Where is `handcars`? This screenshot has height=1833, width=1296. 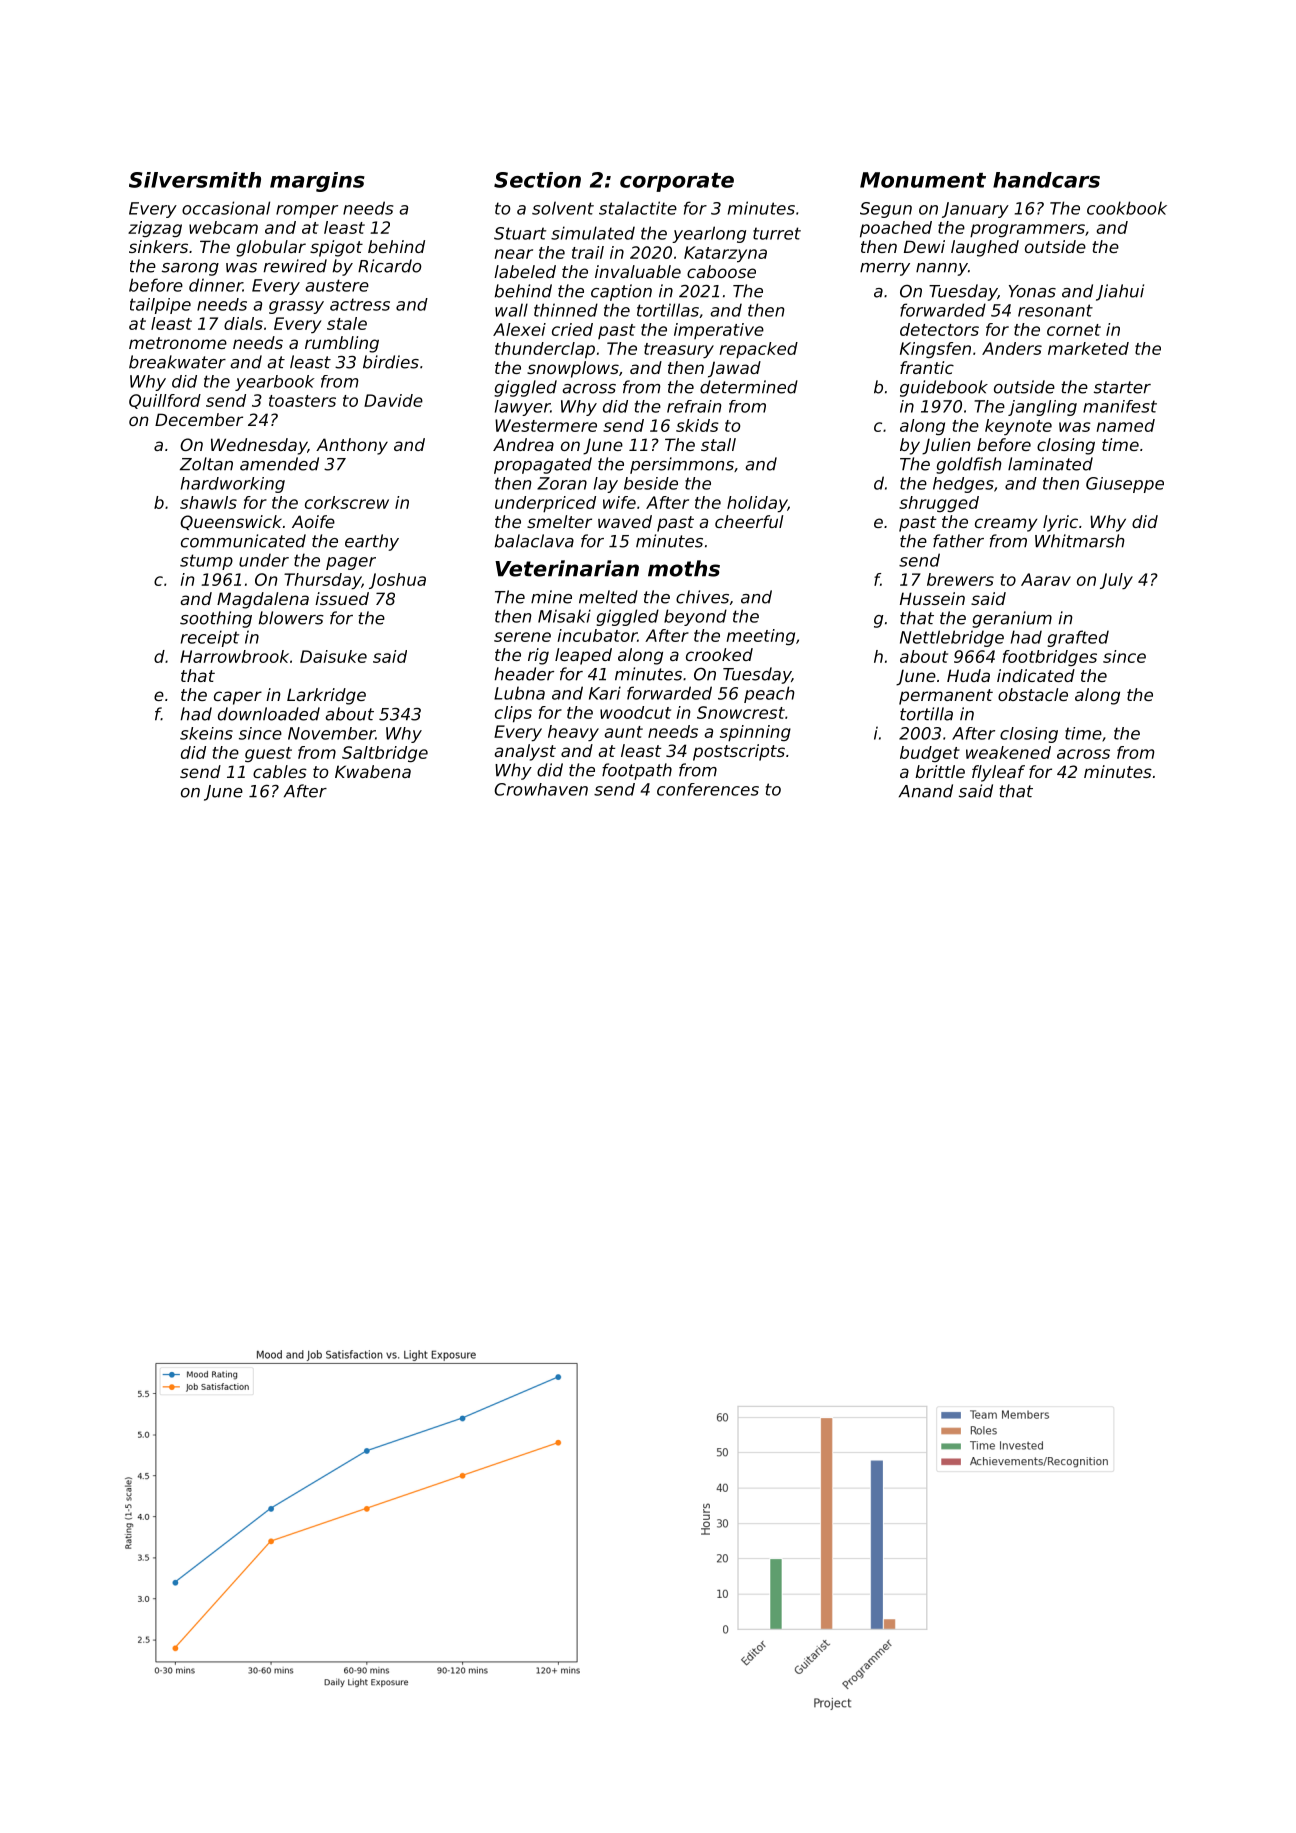 handcars is located at coordinates (1046, 180).
